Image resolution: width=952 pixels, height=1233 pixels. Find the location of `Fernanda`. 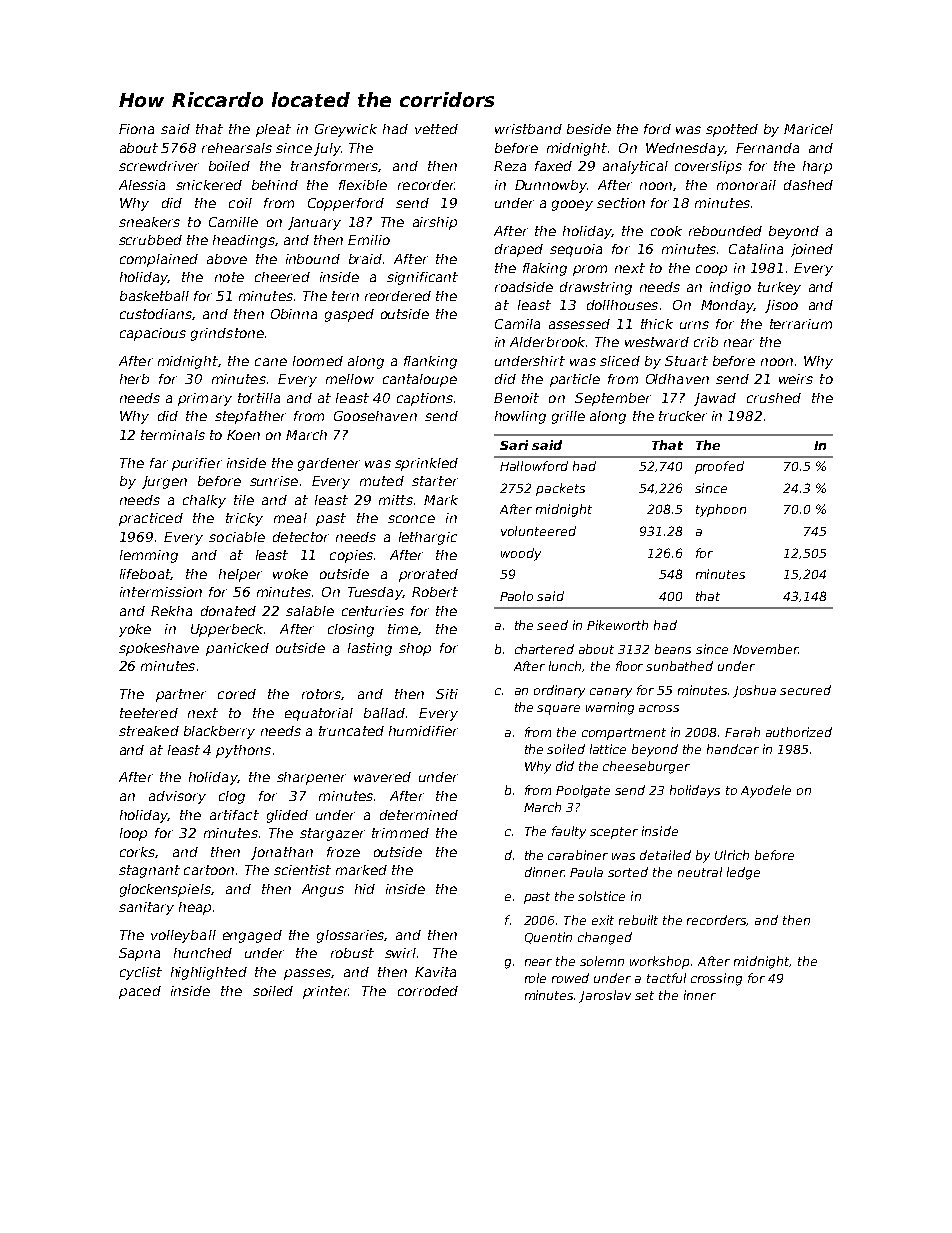

Fernanda is located at coordinates (767, 148).
